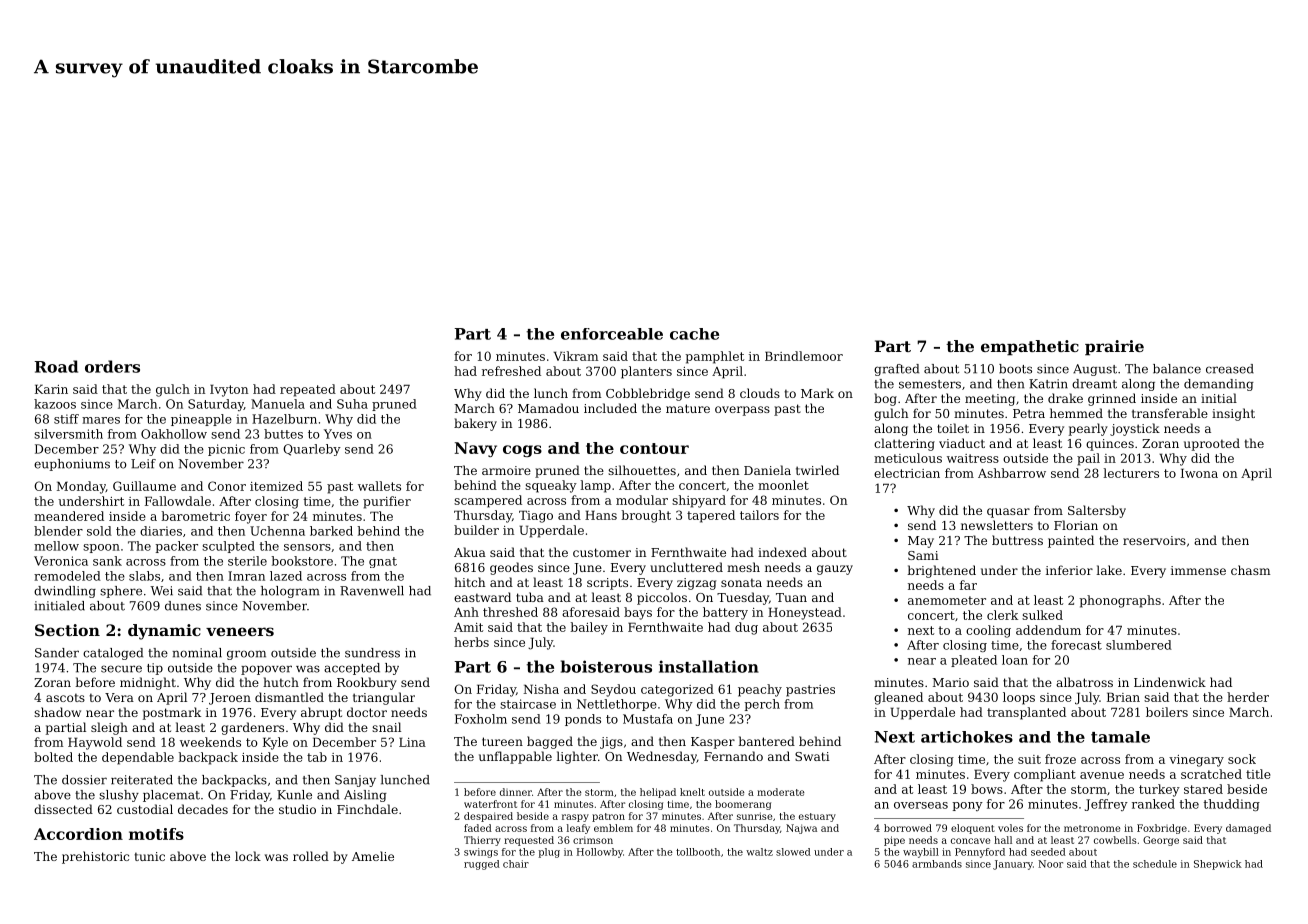  Describe the element at coordinates (1109, 570) in the screenshot. I see `lake` at that location.
